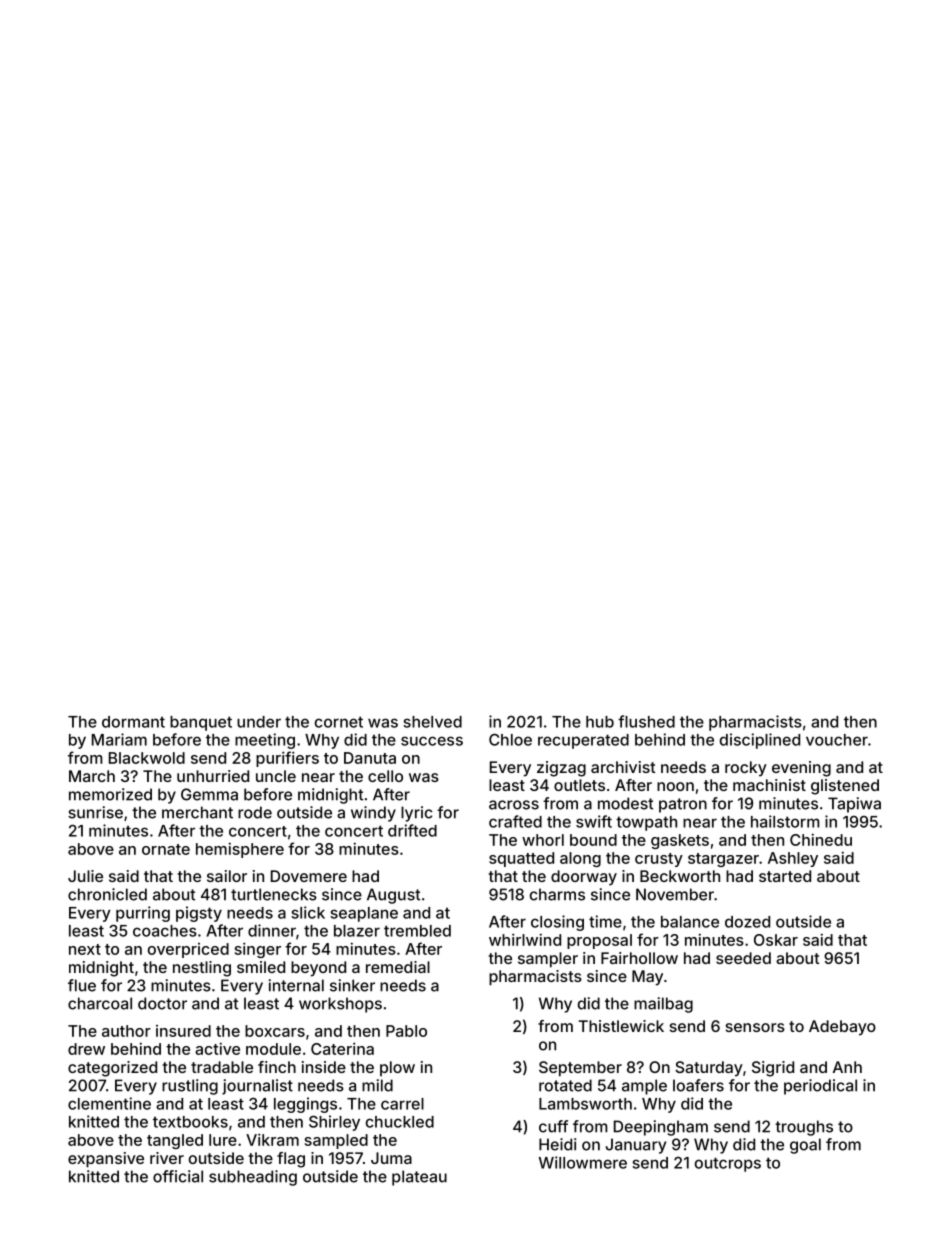  Describe the element at coordinates (406, 1031) in the screenshot. I see `Pablo` at that location.
